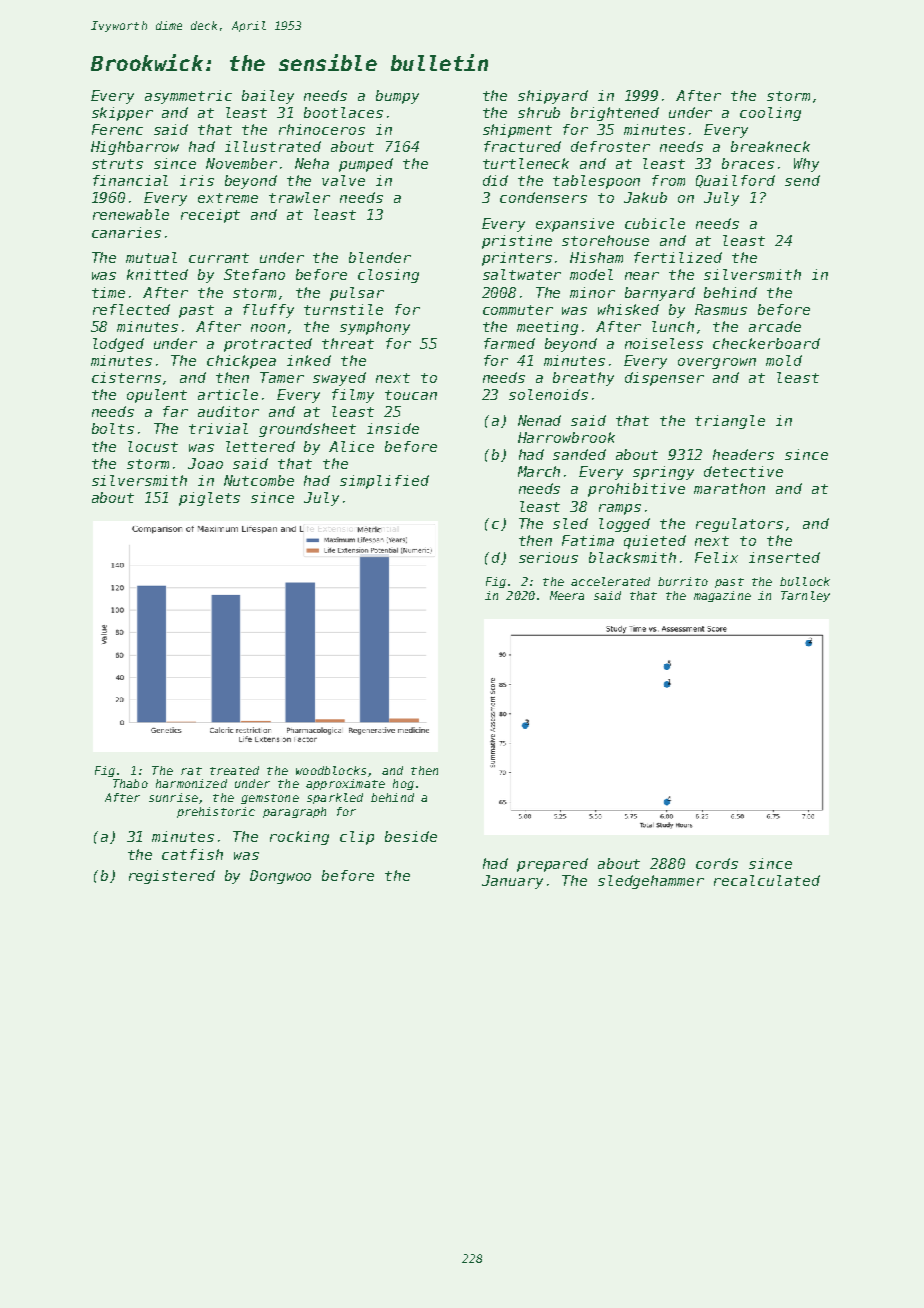 The image size is (924, 1308). What do you see at coordinates (717, 863) in the image?
I see `cords` at bounding box center [717, 863].
